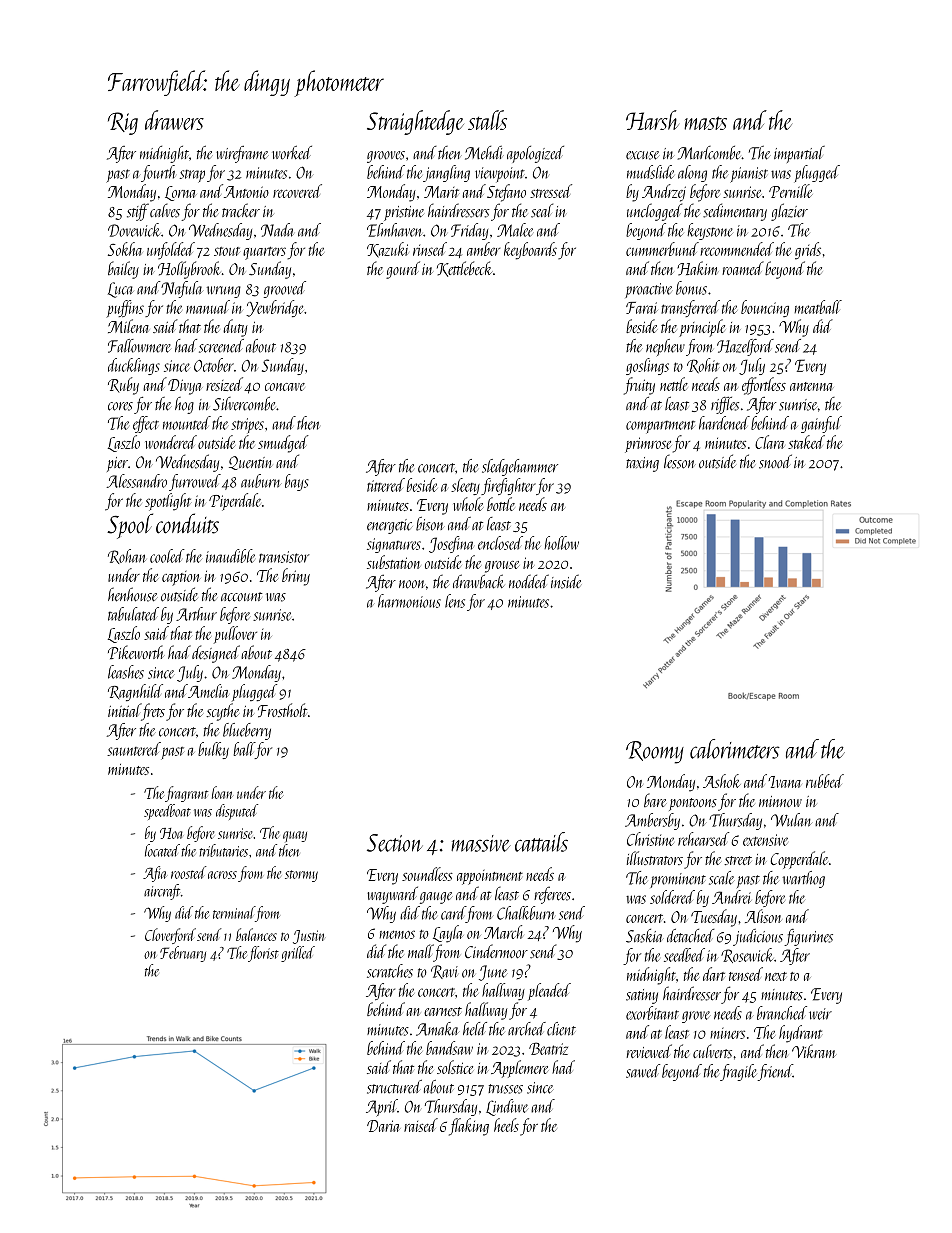  What do you see at coordinates (530, 251) in the document?
I see `keyboards` at bounding box center [530, 251].
